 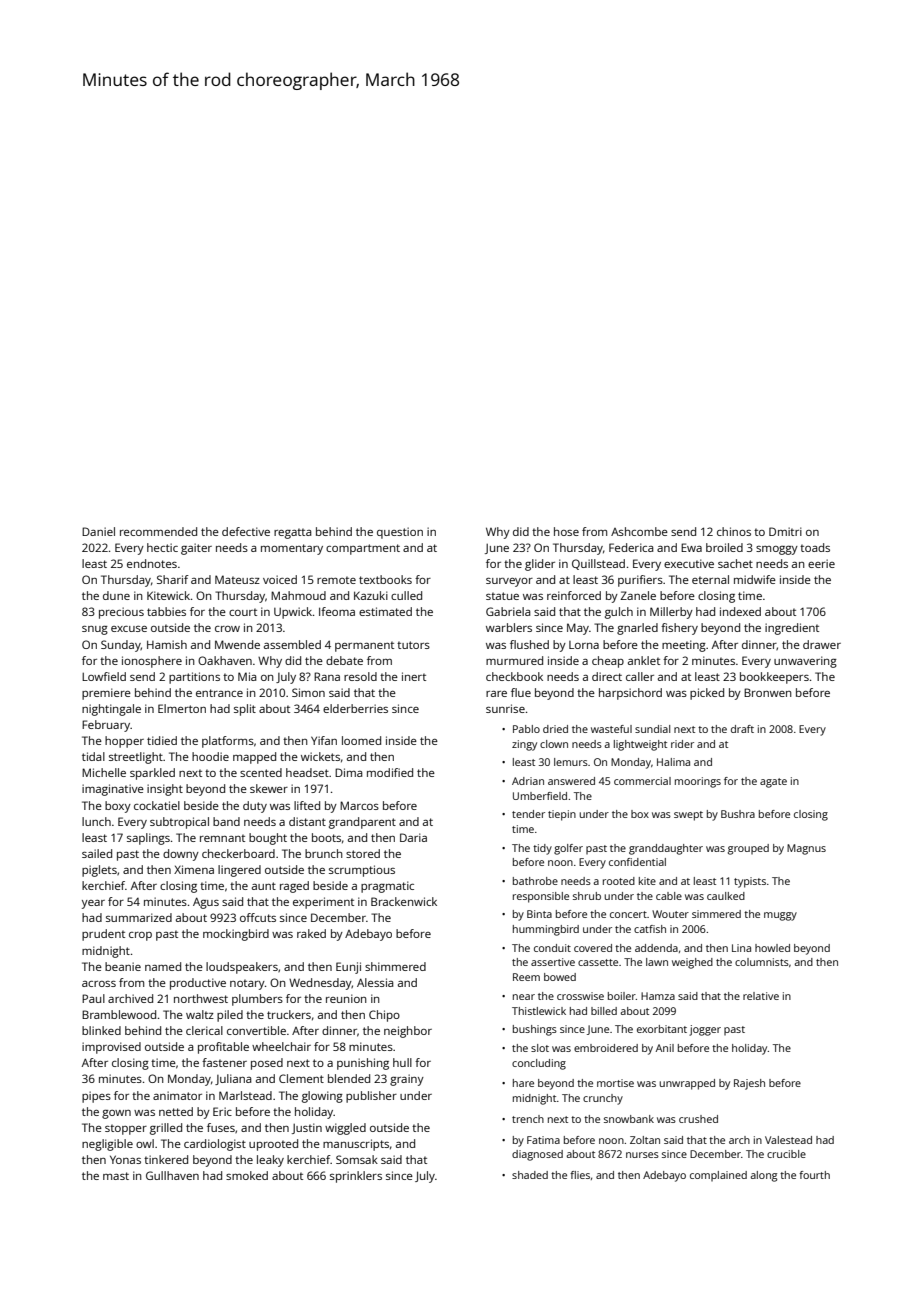 I want to click on relative, so click(x=761, y=996).
